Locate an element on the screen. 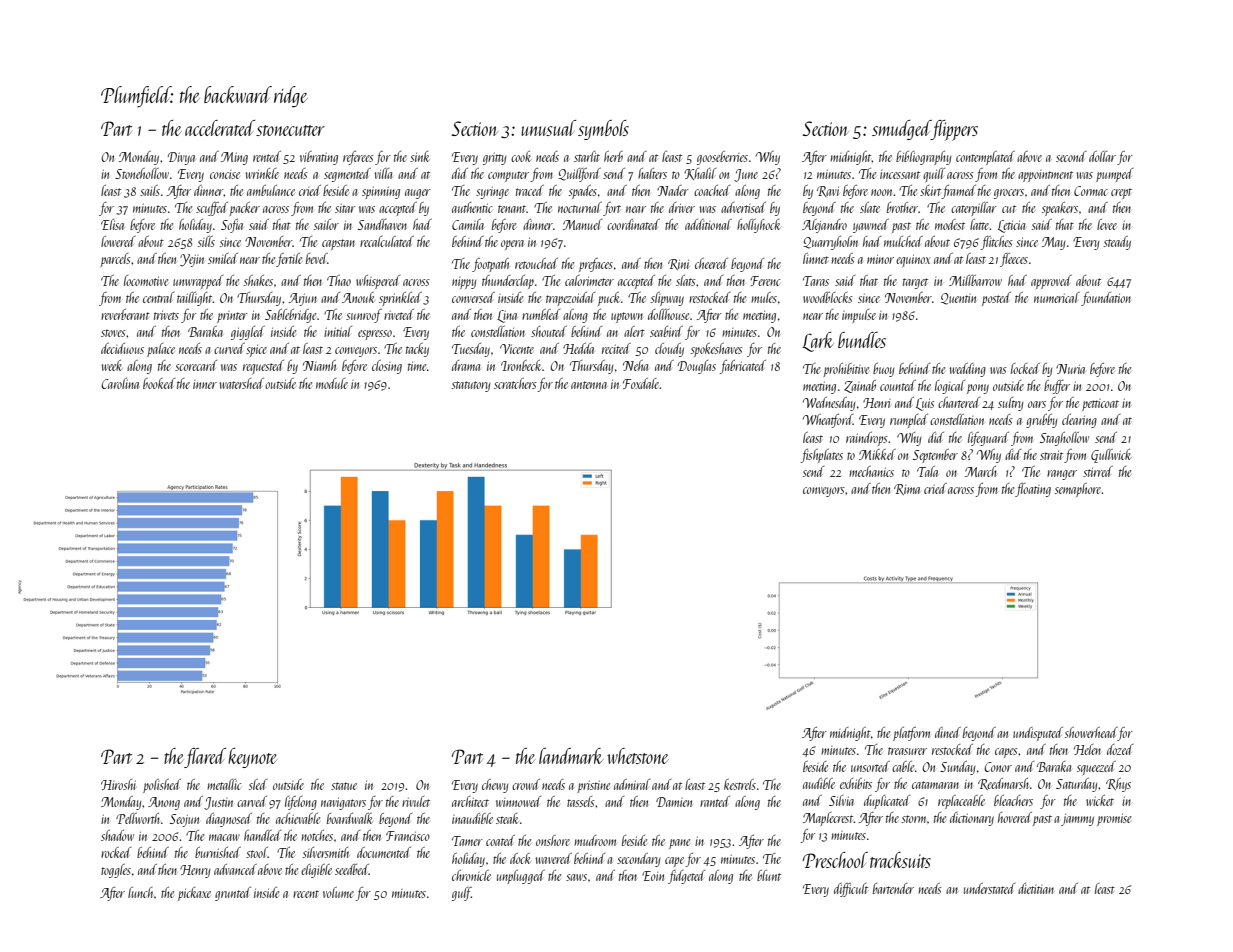  dietitian is located at coordinates (1036, 888).
